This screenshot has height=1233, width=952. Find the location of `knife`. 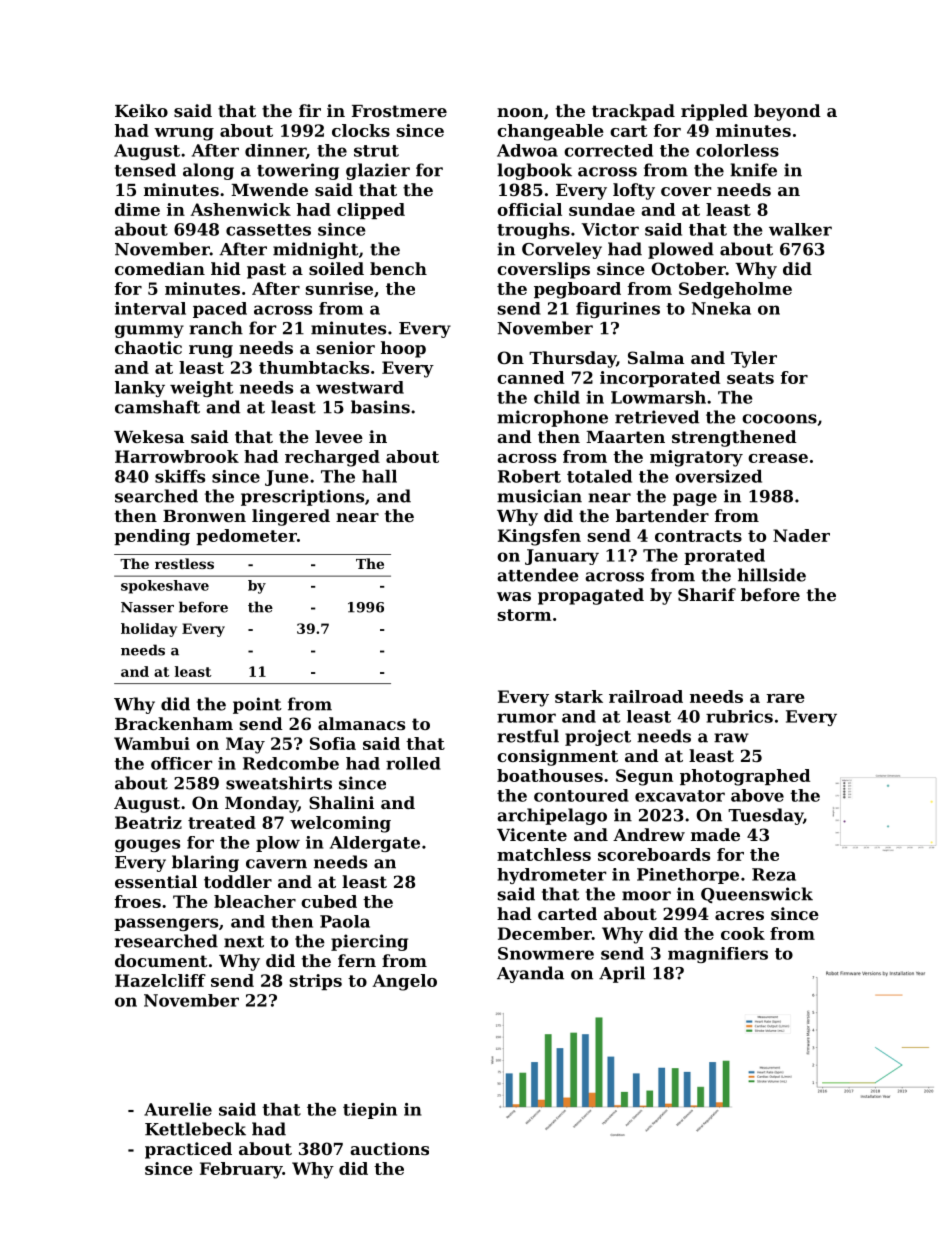

knife is located at coordinates (753, 170).
